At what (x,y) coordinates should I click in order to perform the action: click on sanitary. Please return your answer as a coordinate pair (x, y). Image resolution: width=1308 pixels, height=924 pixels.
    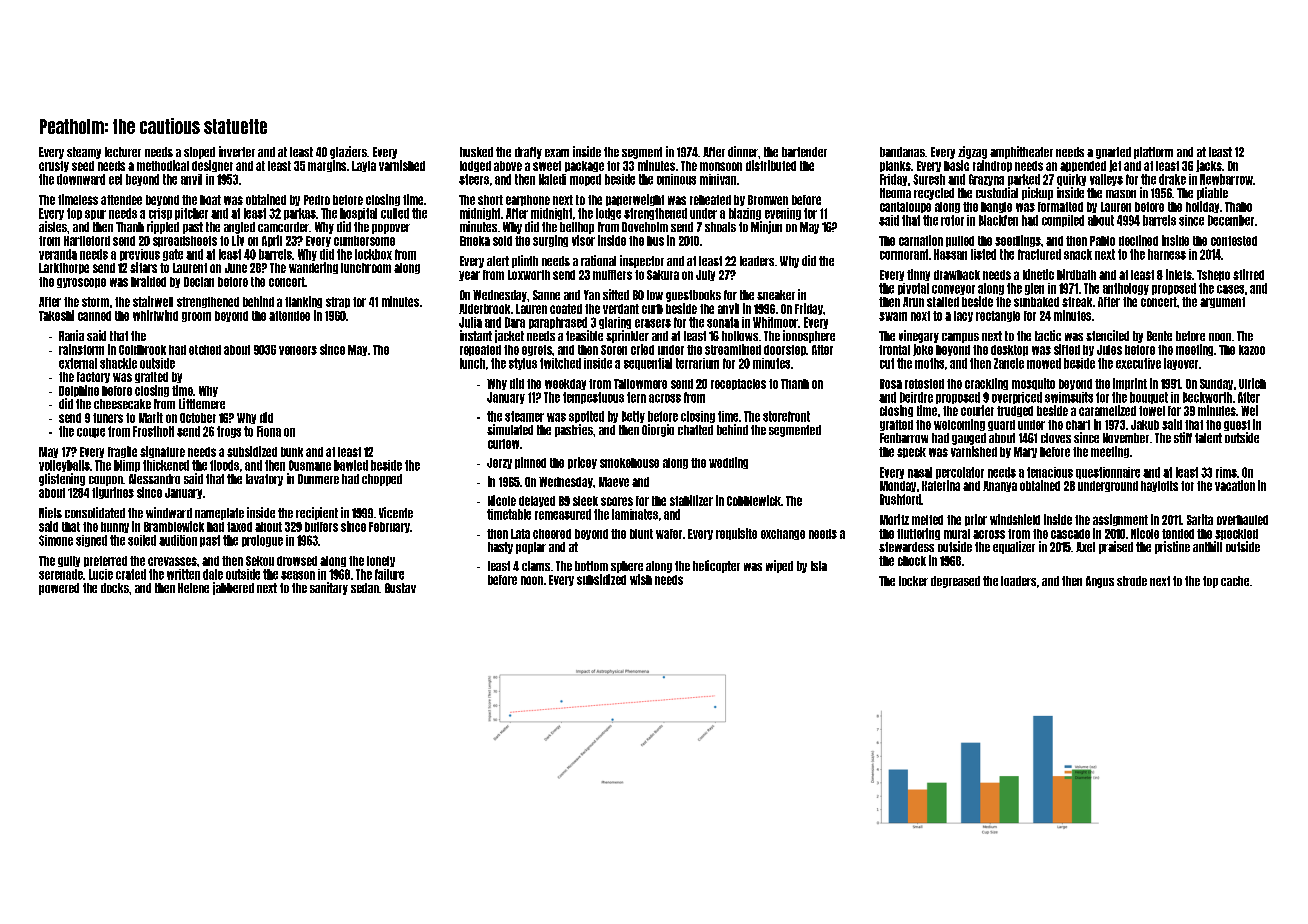
    Looking at the image, I should click on (329, 588).
